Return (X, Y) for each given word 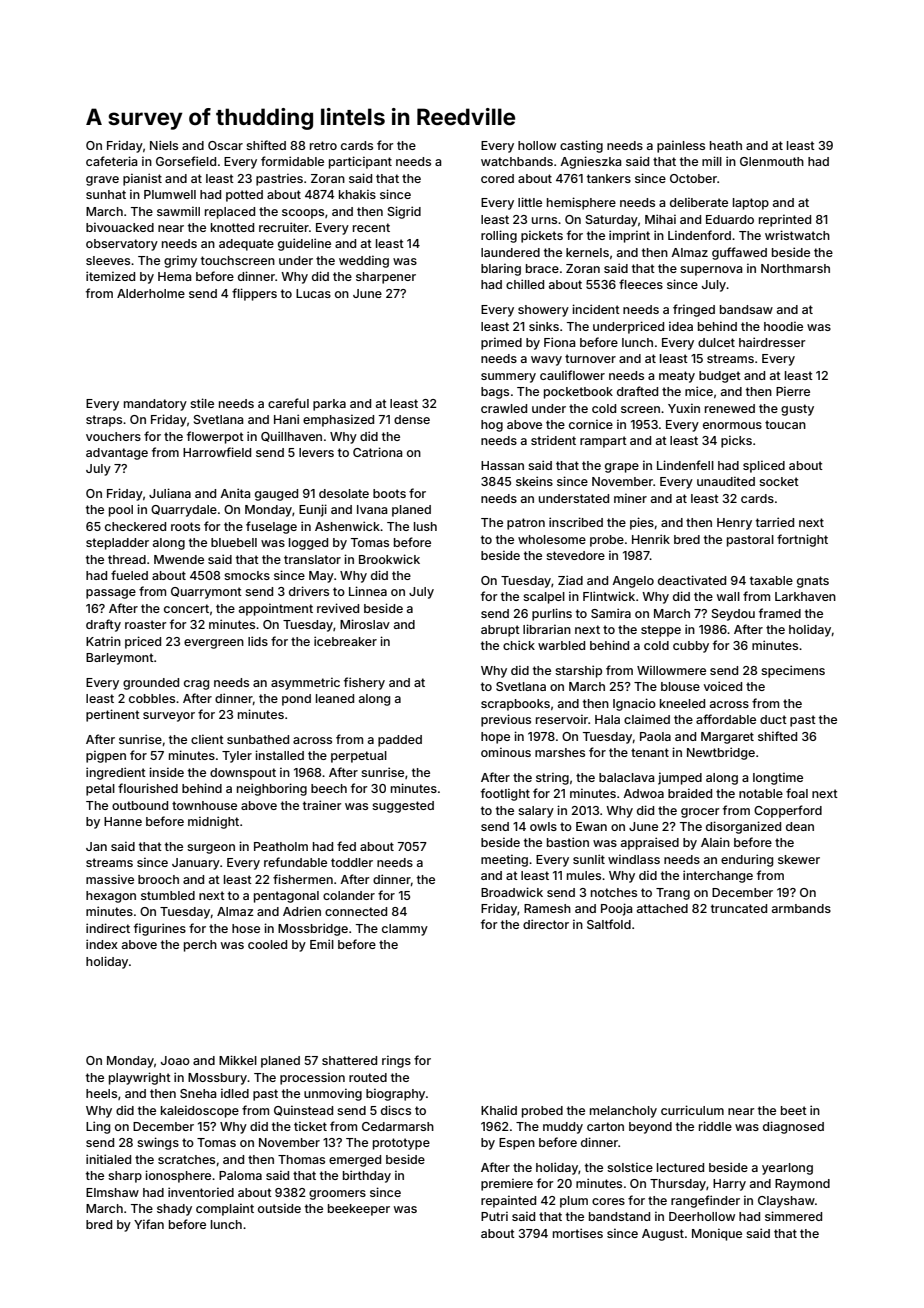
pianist (142, 179)
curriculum (692, 1110)
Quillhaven (291, 436)
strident (553, 440)
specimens (793, 671)
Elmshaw (112, 1192)
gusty (797, 410)
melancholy (623, 1112)
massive (110, 879)
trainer (322, 805)
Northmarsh (795, 268)
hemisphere (581, 203)
